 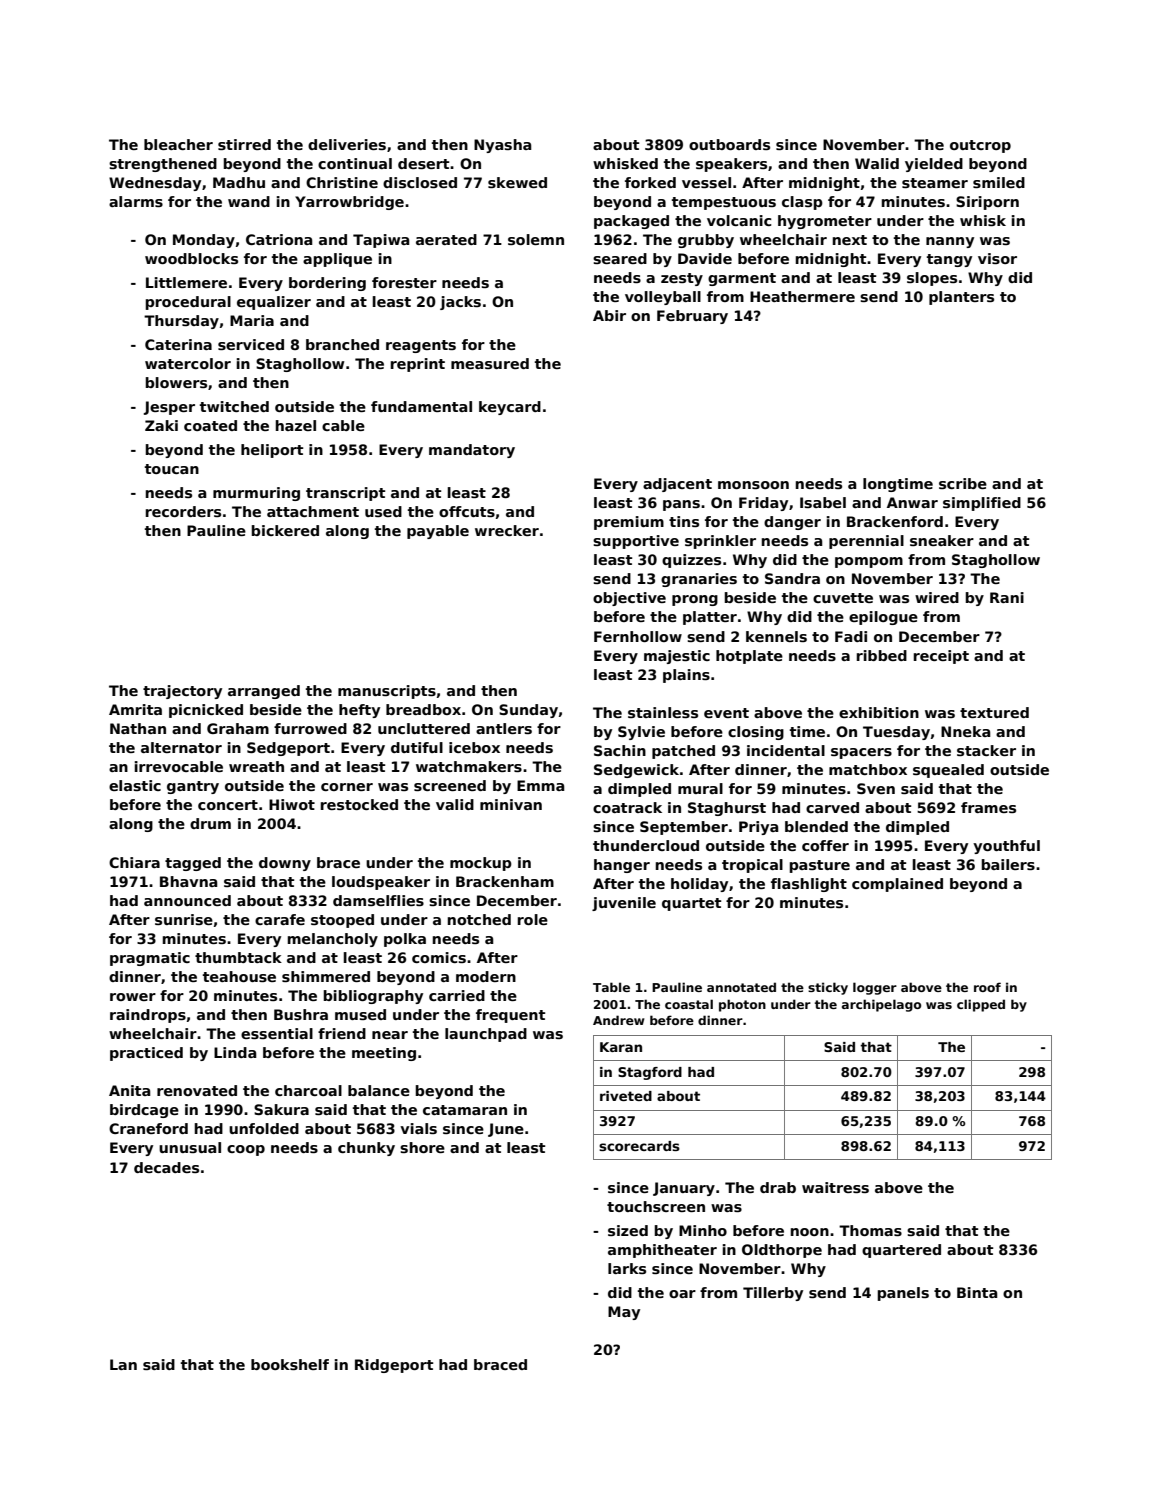 I want to click on decades, so click(x=166, y=1167).
